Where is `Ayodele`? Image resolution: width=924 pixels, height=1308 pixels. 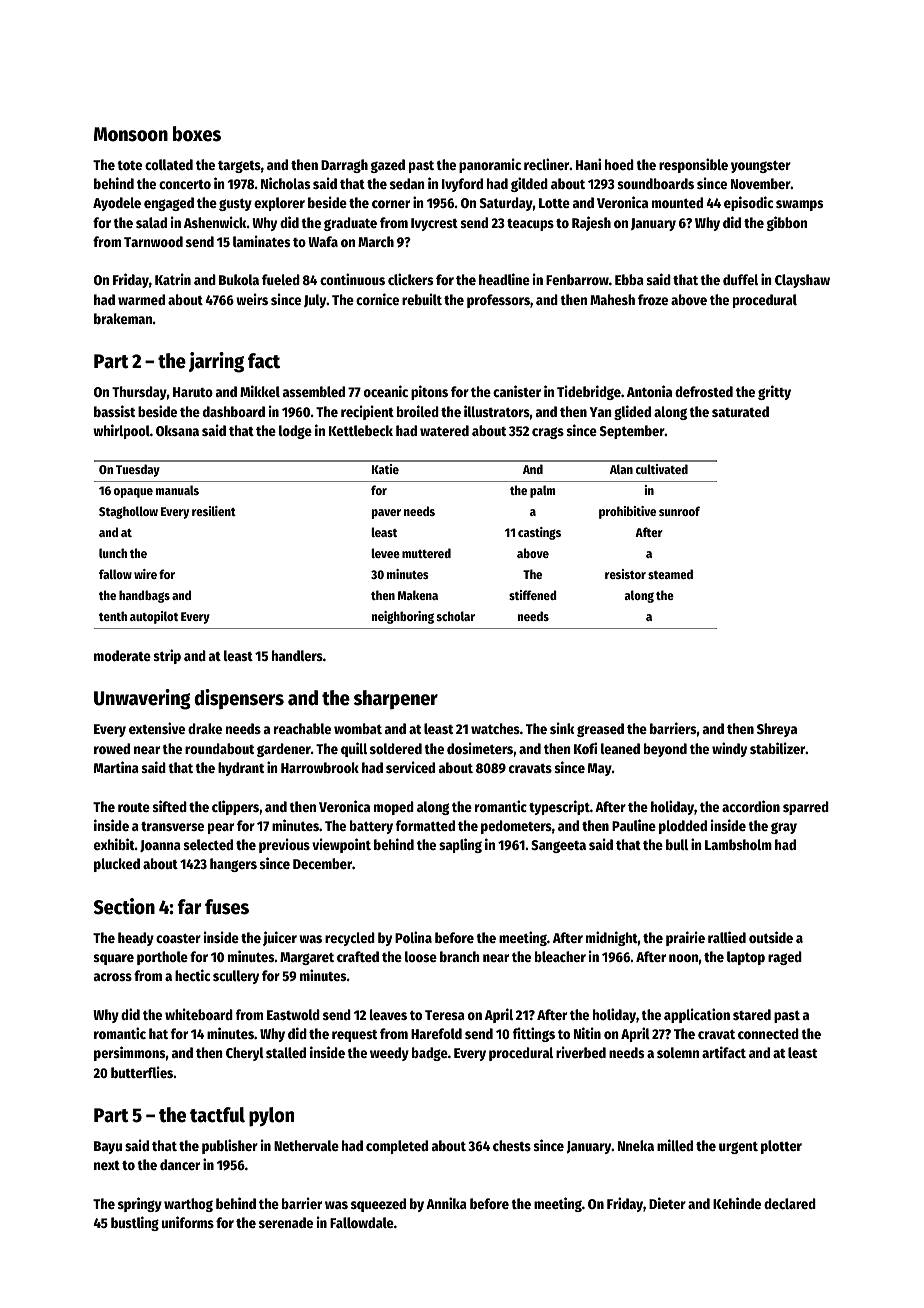
Ayodele is located at coordinates (117, 204).
